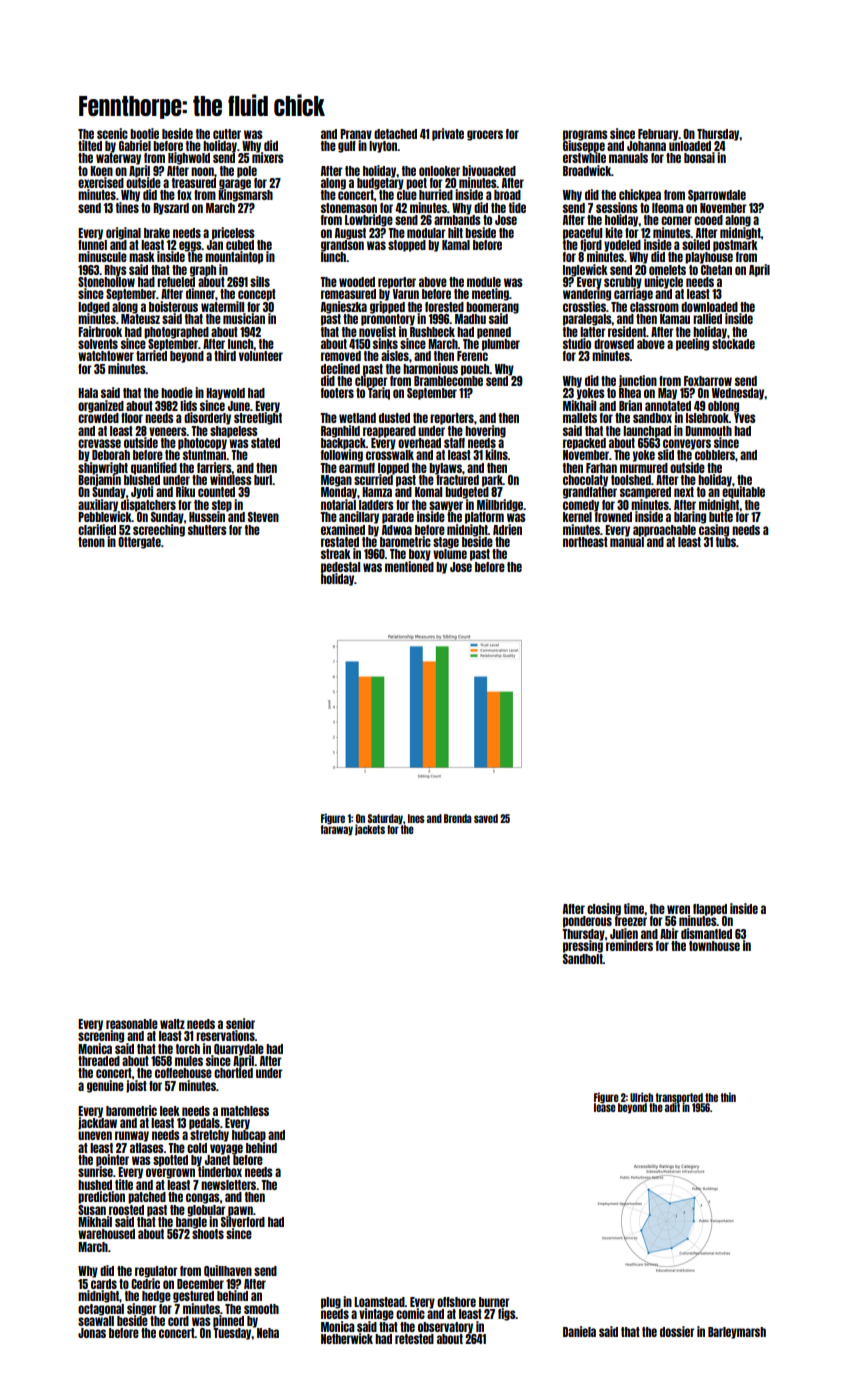 This page has width=849, height=1400. What do you see at coordinates (356, 134) in the page?
I see `Pranav` at bounding box center [356, 134].
